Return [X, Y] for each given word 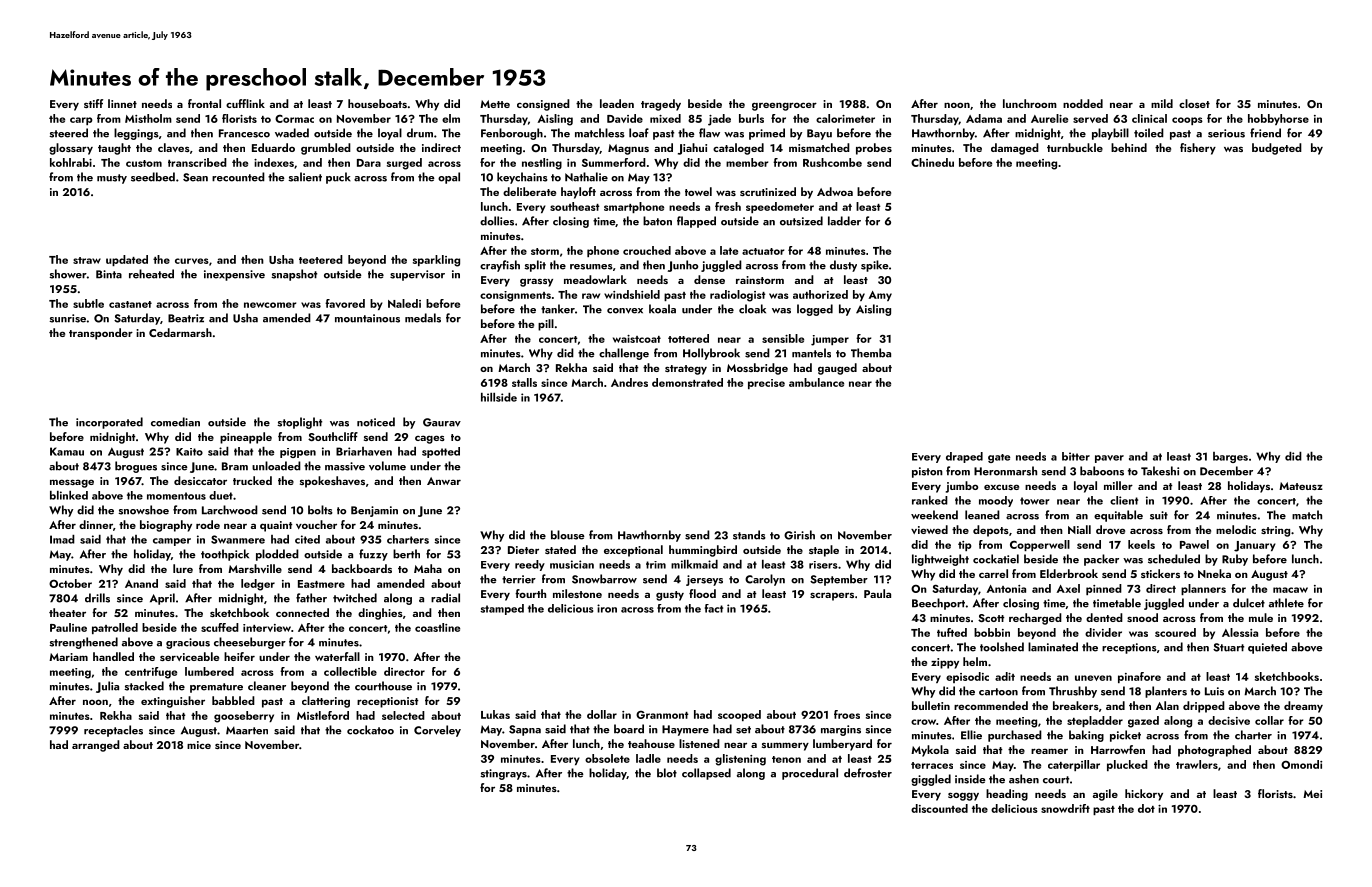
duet [221, 495]
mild [1162, 103]
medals [423, 318]
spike [875, 266]
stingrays [503, 774]
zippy [945, 663]
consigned [543, 105]
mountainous [367, 318]
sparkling [436, 261]
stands [749, 535]
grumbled [326, 149]
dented [1104, 617]
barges [1230, 457]
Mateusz [1301, 486]
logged [815, 310]
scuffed [220, 627]
